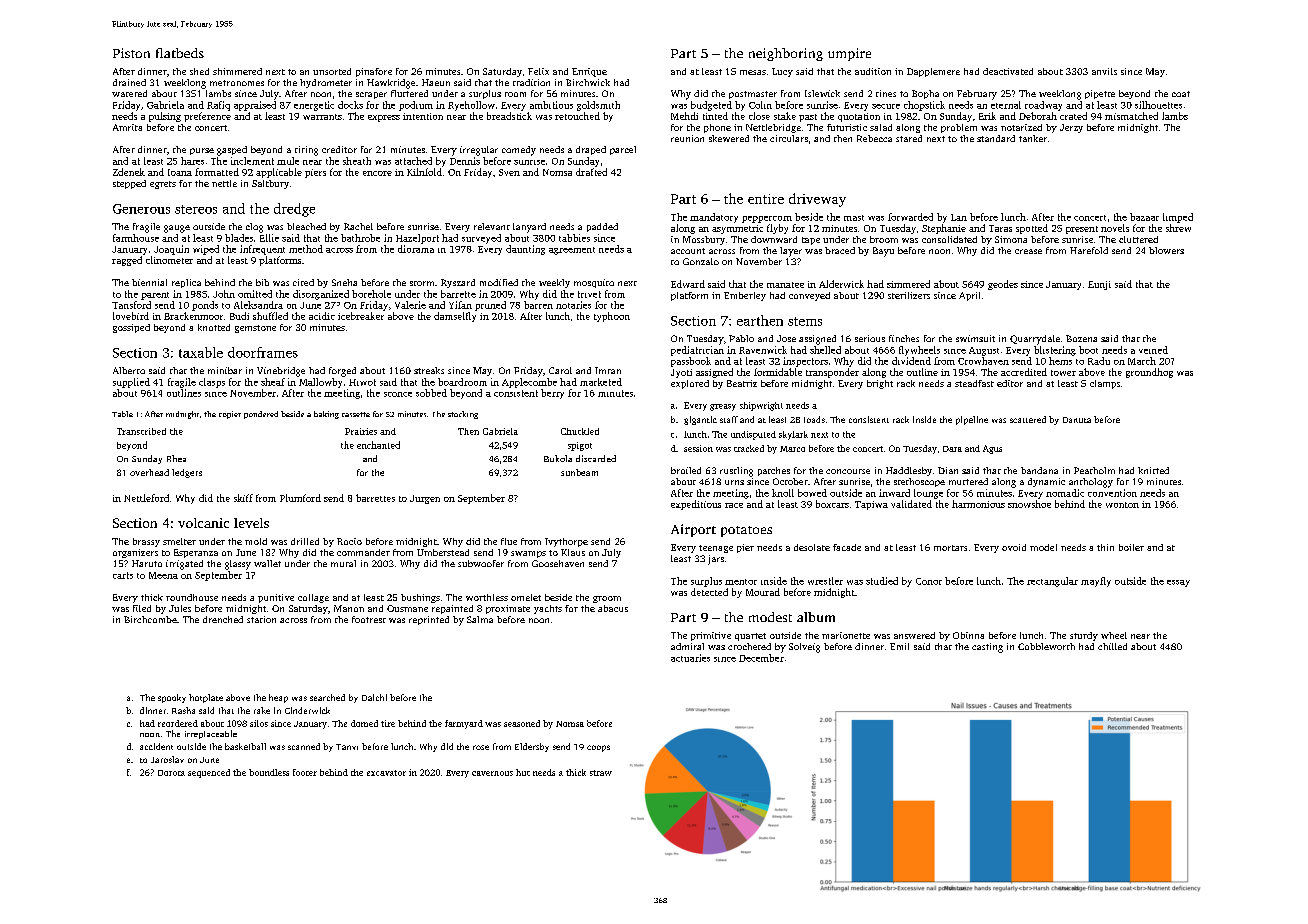 Image resolution: width=1308 pixels, height=924 pixels. Describe the element at coordinates (1082, 230) in the screenshot. I see `present` at that location.
